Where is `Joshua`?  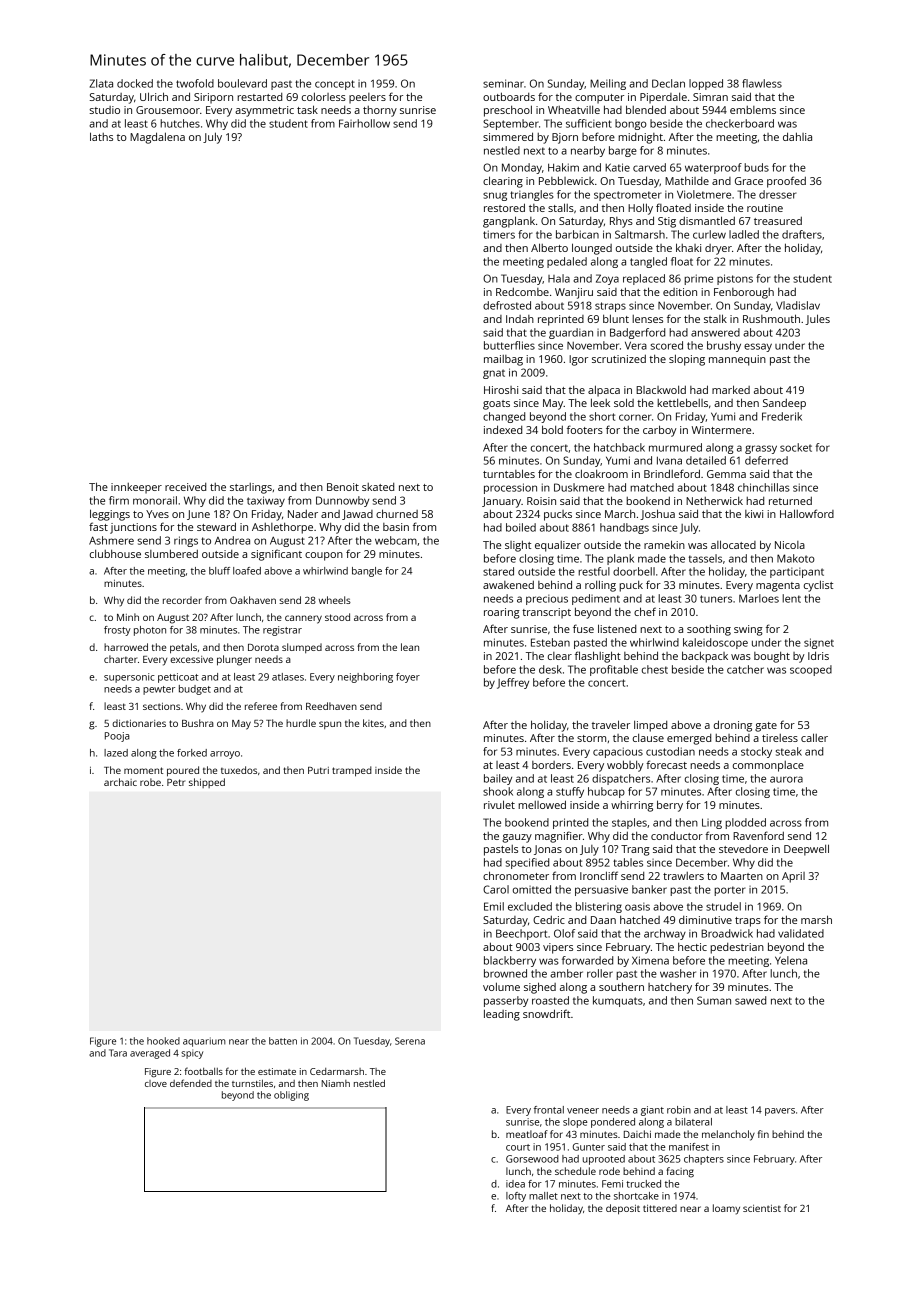 Joshua is located at coordinates (657, 514).
